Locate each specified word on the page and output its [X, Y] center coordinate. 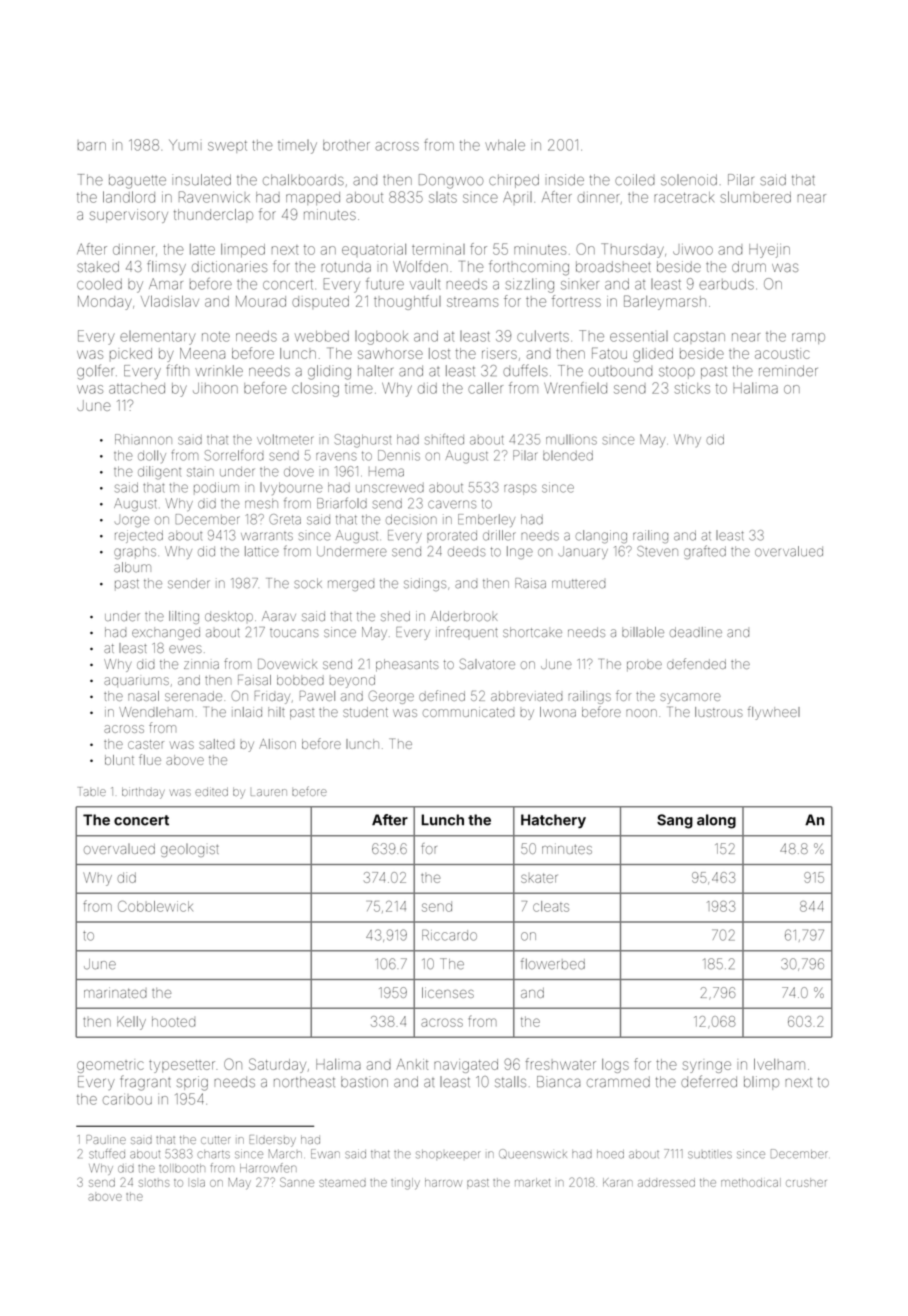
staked [98, 266]
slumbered [756, 197]
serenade [193, 696]
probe [644, 666]
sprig [192, 1083]
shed [395, 616]
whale [505, 145]
